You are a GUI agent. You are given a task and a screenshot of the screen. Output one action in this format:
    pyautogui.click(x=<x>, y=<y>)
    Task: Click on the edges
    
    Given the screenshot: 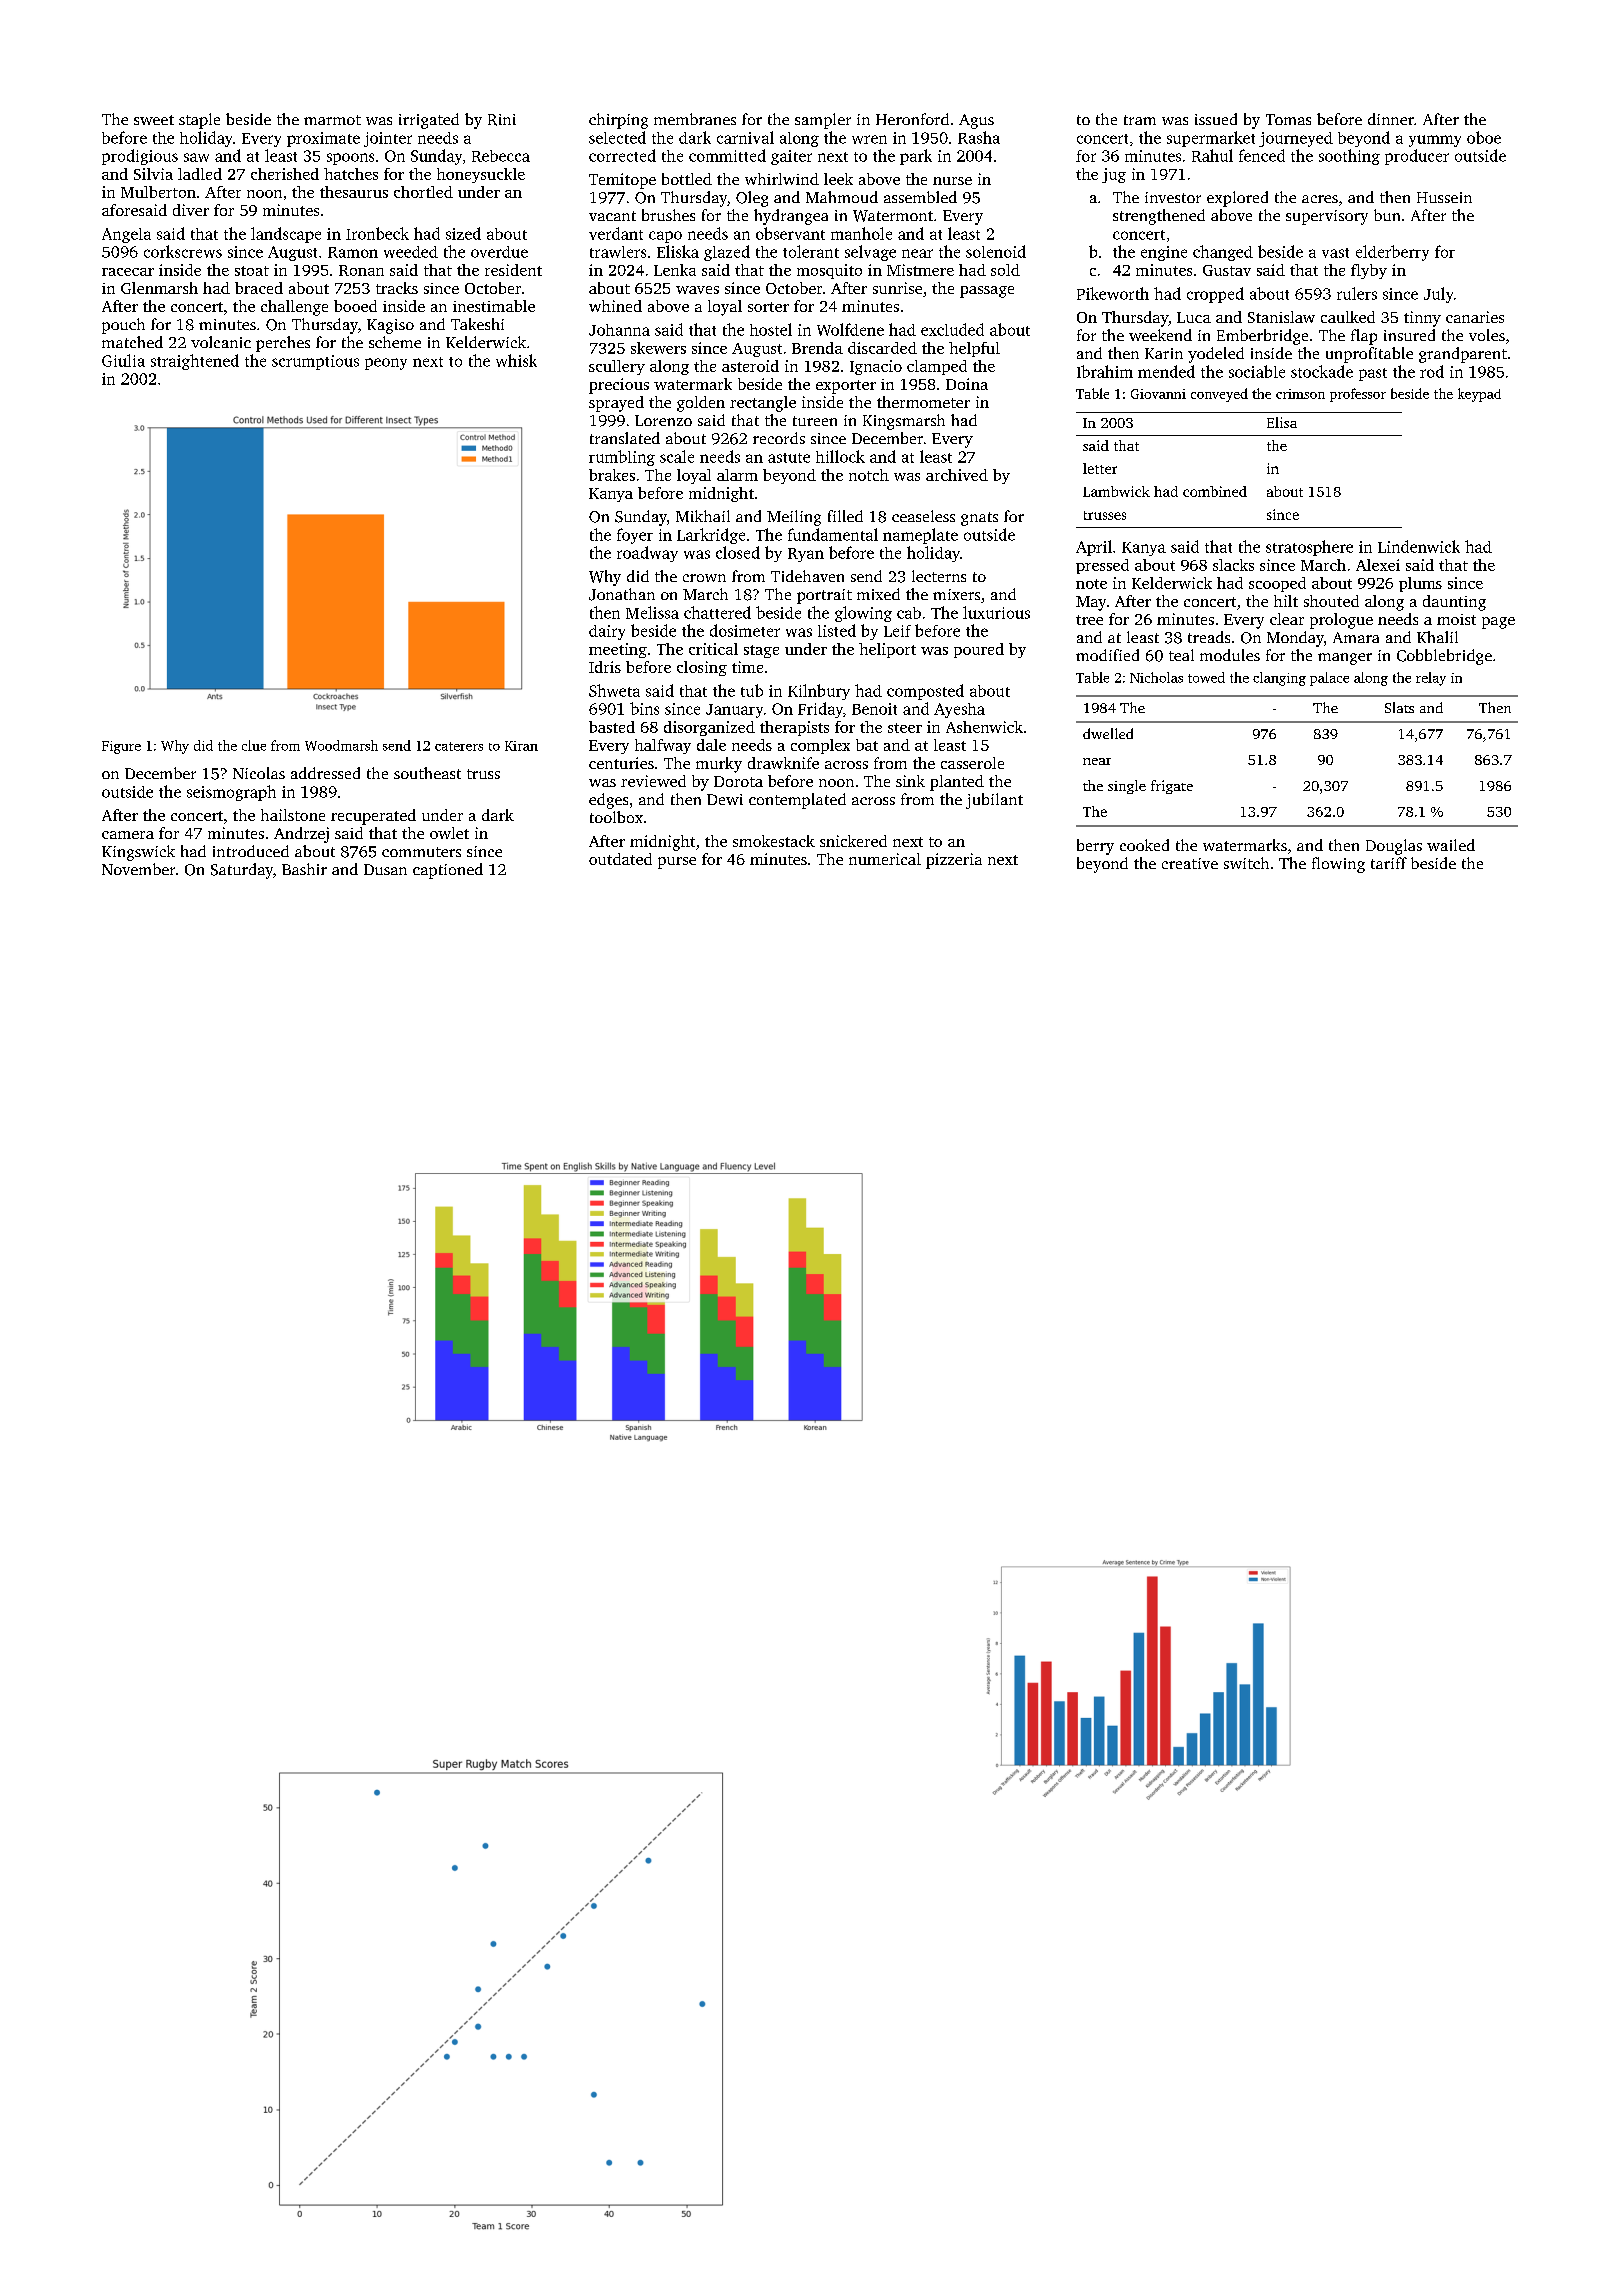 What is the action you would take?
    pyautogui.click(x=608, y=801)
